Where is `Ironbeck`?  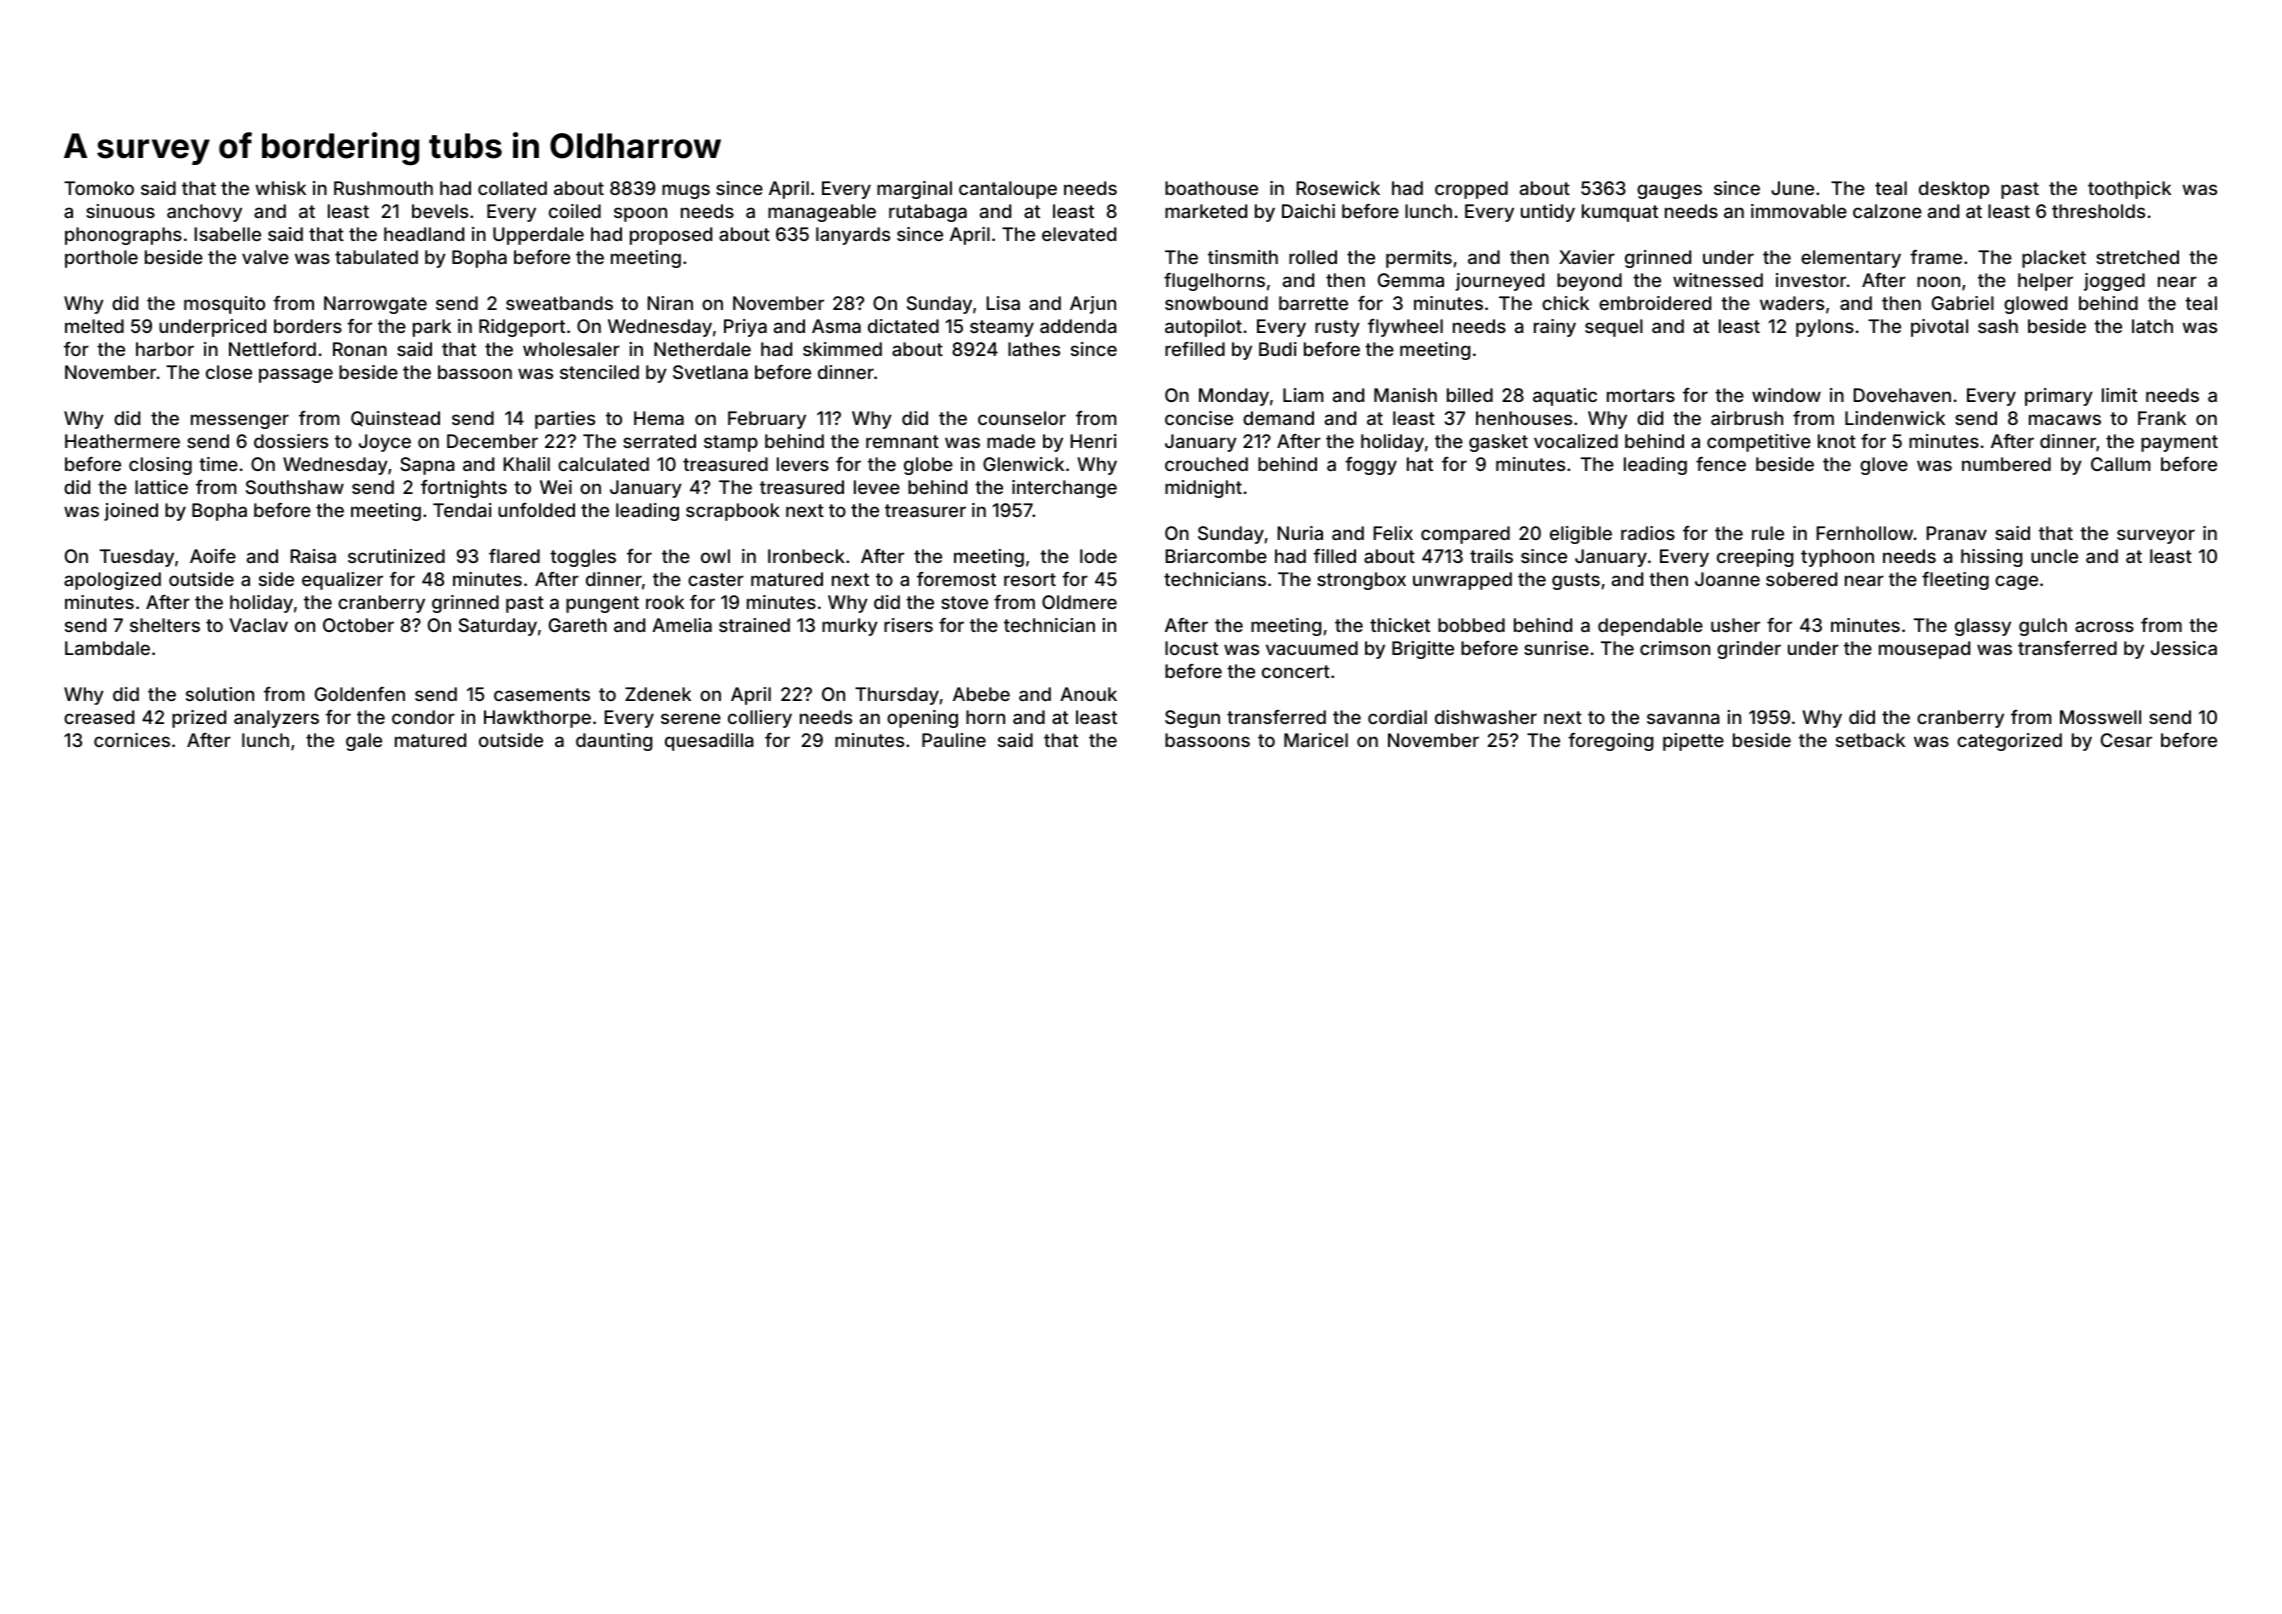
Ironbeck is located at coordinates (806, 556).
